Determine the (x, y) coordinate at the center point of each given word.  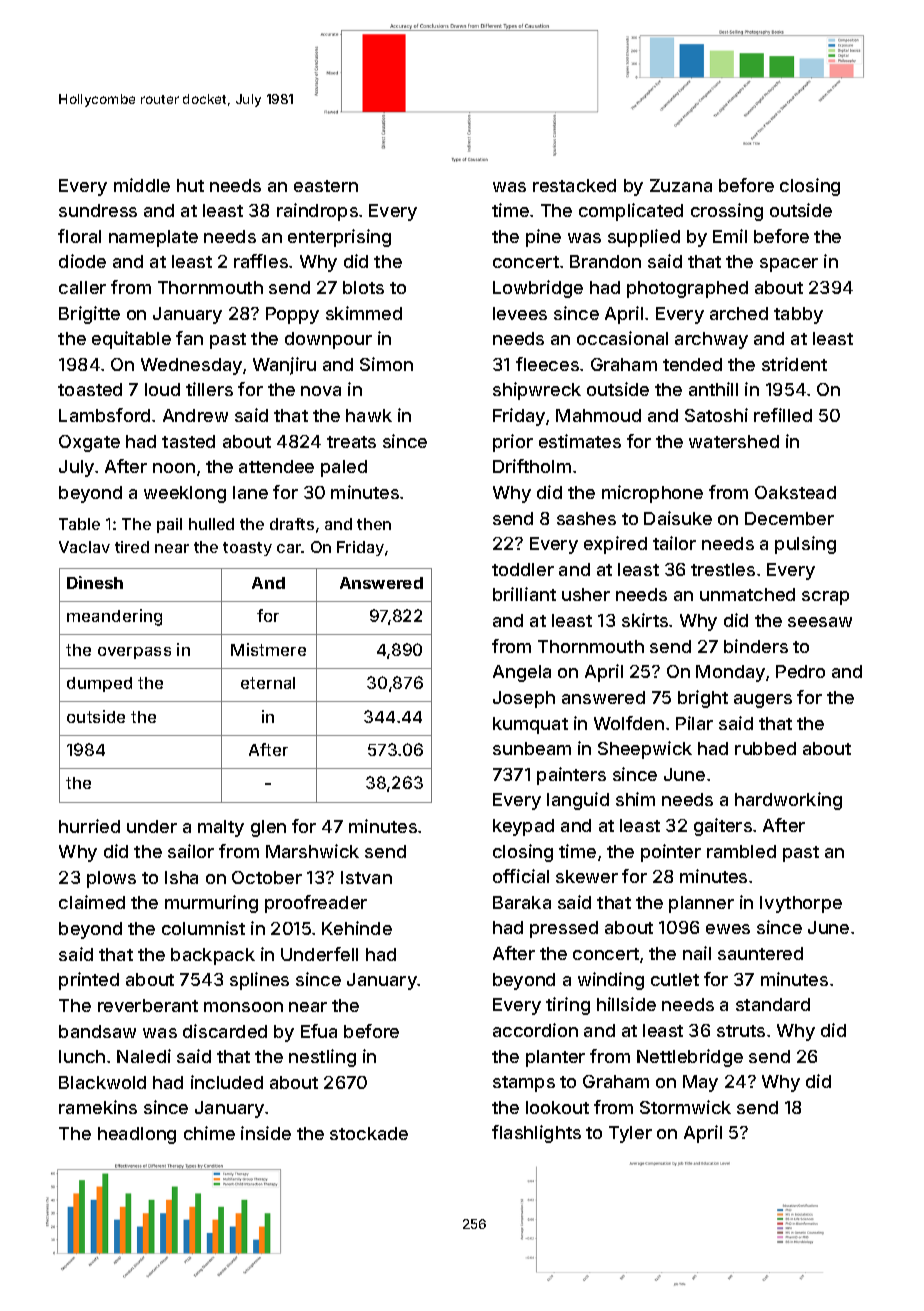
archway (711, 340)
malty (221, 828)
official (521, 876)
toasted (90, 389)
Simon (386, 364)
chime (209, 1133)
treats (351, 442)
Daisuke (678, 518)
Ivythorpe (801, 904)
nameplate (153, 238)
